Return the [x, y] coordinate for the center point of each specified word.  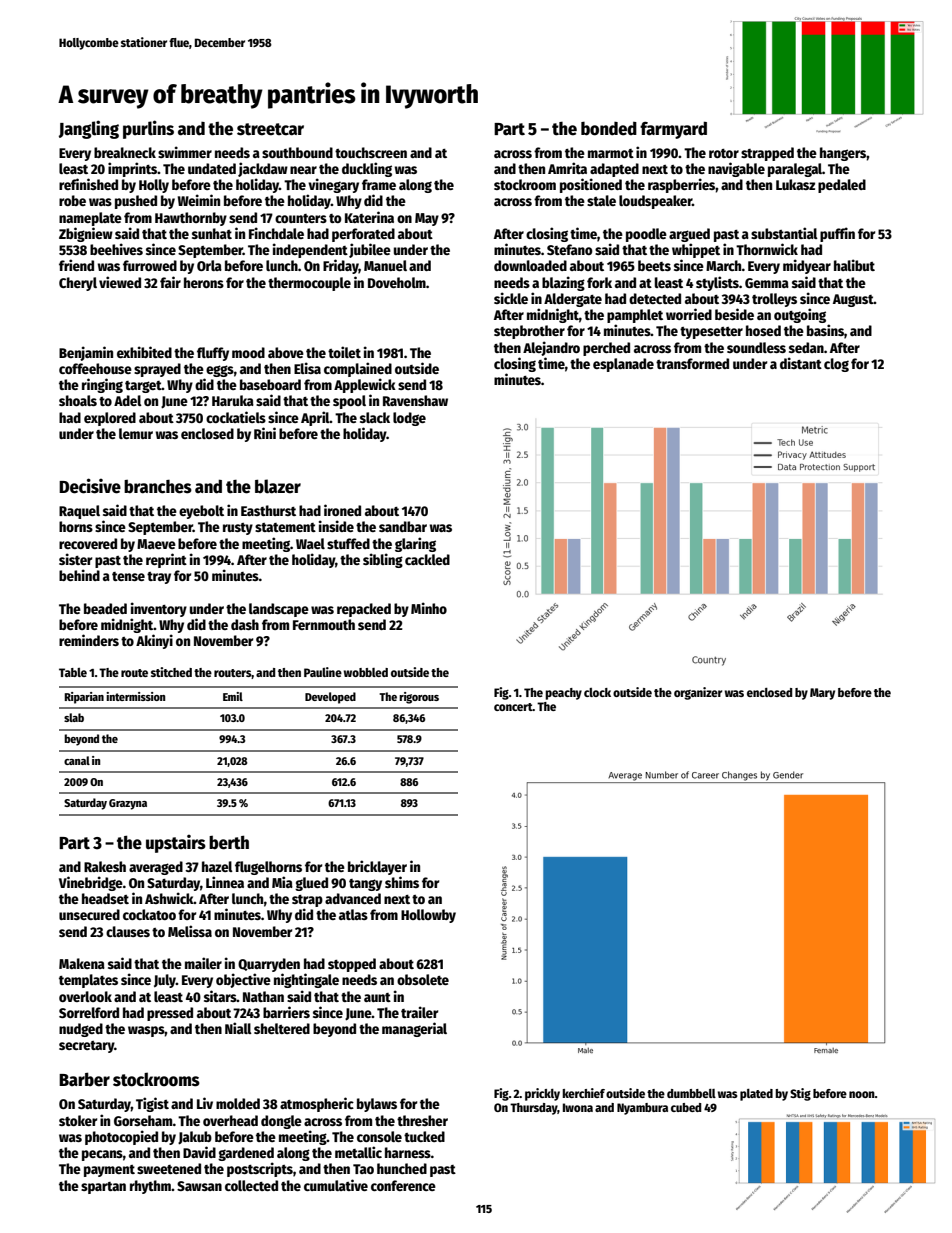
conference [403, 1185]
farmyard [673, 130]
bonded [609, 128]
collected [251, 1185]
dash [245, 624]
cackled [427, 559]
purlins [148, 129]
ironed [342, 510]
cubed [686, 1107]
